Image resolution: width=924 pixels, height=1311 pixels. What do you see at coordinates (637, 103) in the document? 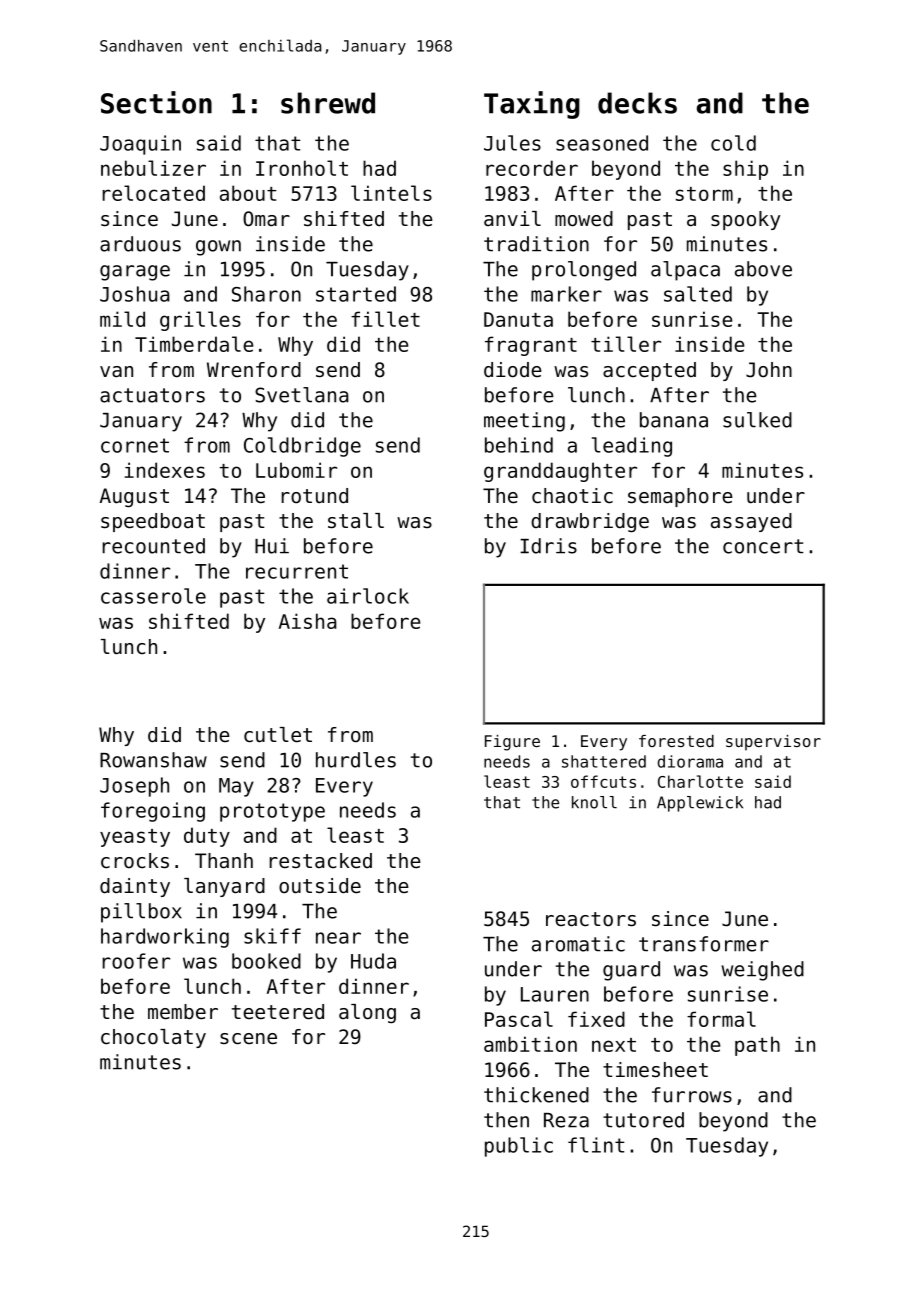
I see `decks` at bounding box center [637, 103].
